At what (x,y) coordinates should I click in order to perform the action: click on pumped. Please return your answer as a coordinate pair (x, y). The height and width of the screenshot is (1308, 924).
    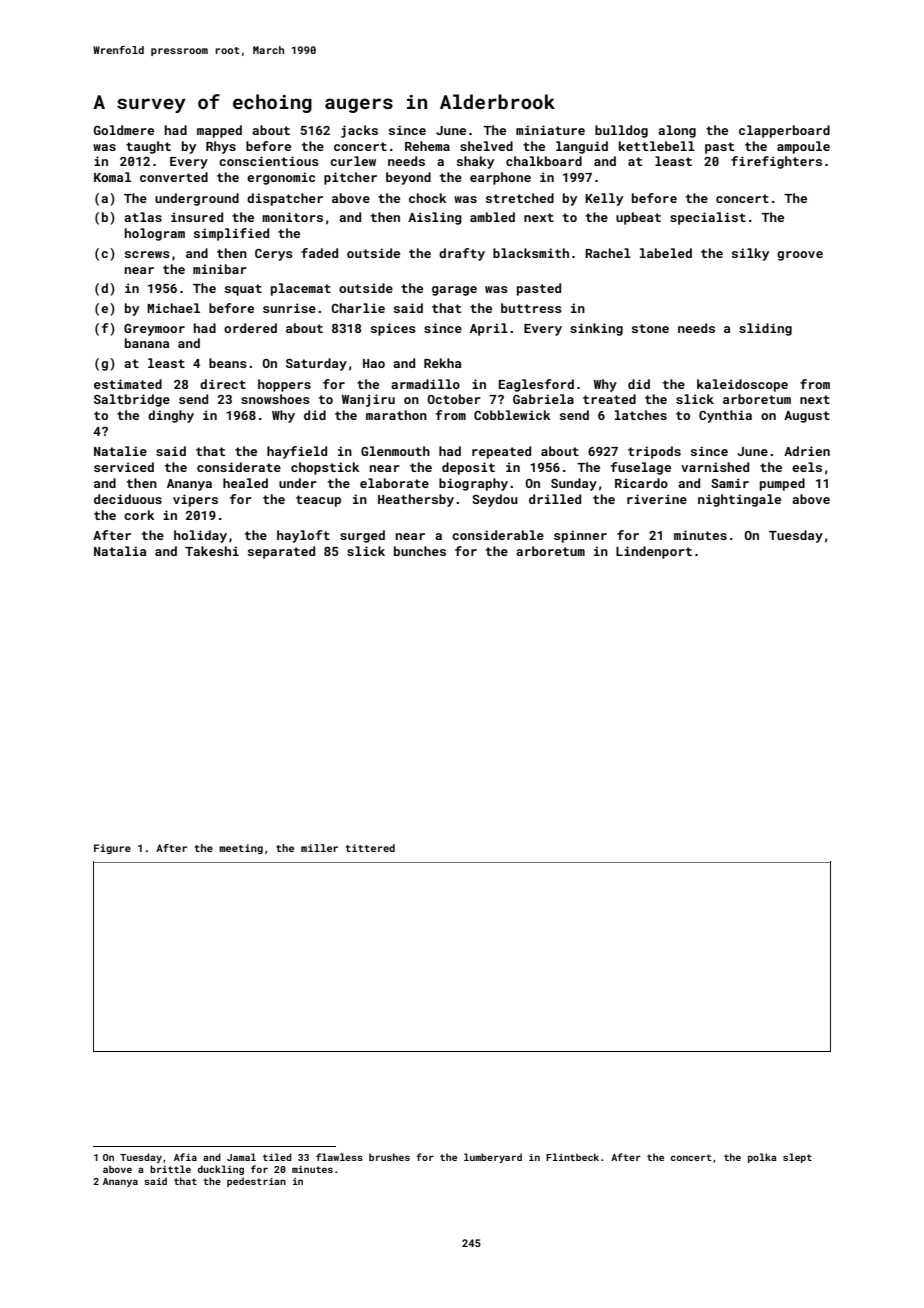
    Looking at the image, I should click on (782, 484).
